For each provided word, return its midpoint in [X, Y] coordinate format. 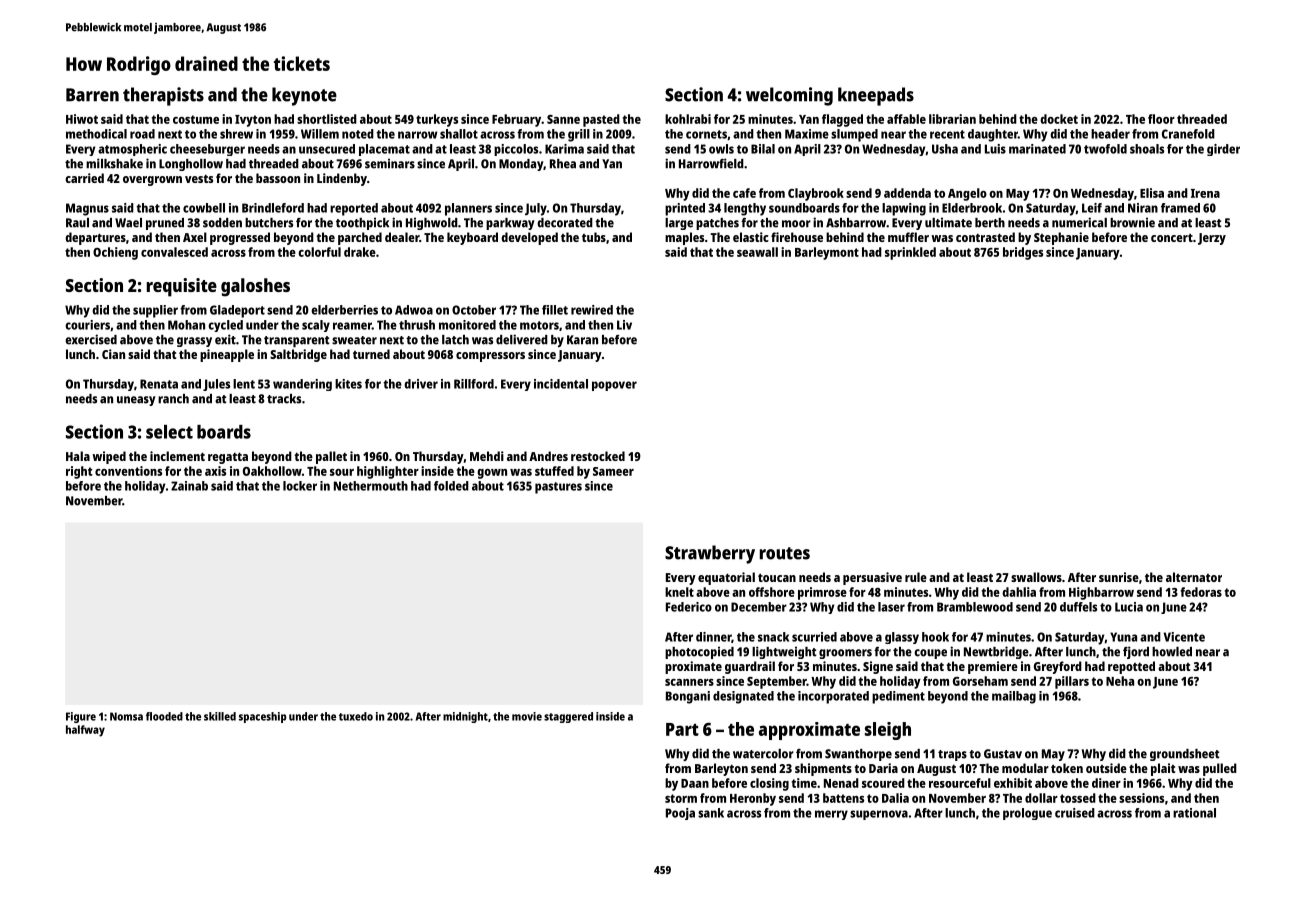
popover [614, 386]
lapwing [904, 209]
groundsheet [1185, 755]
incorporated [833, 697]
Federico [689, 607]
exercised [91, 339]
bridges [1023, 253]
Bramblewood [975, 607]
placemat [384, 150]
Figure [81, 717]
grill [579, 135]
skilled [220, 716]
